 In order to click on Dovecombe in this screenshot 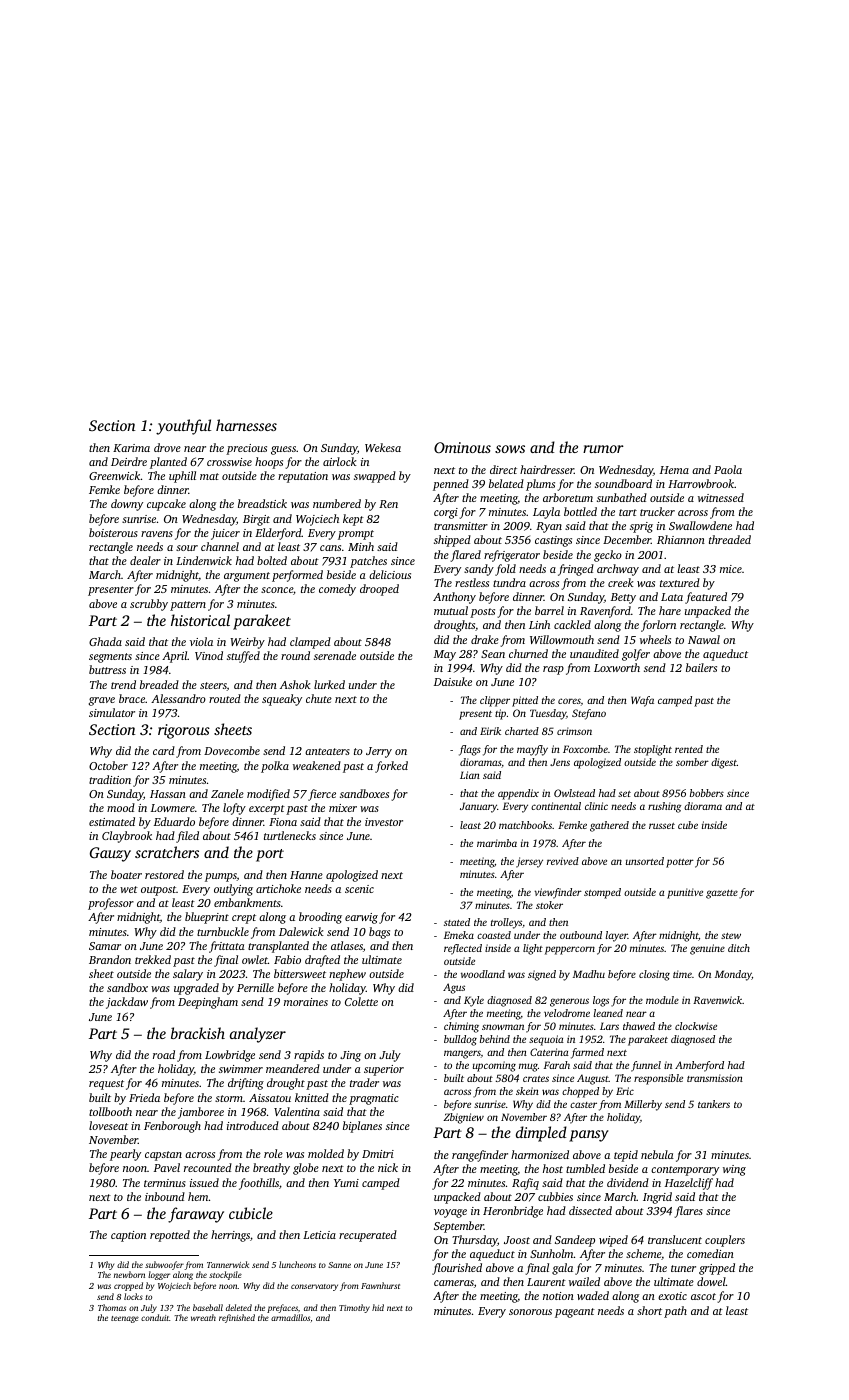, I will do `click(232, 750)`.
